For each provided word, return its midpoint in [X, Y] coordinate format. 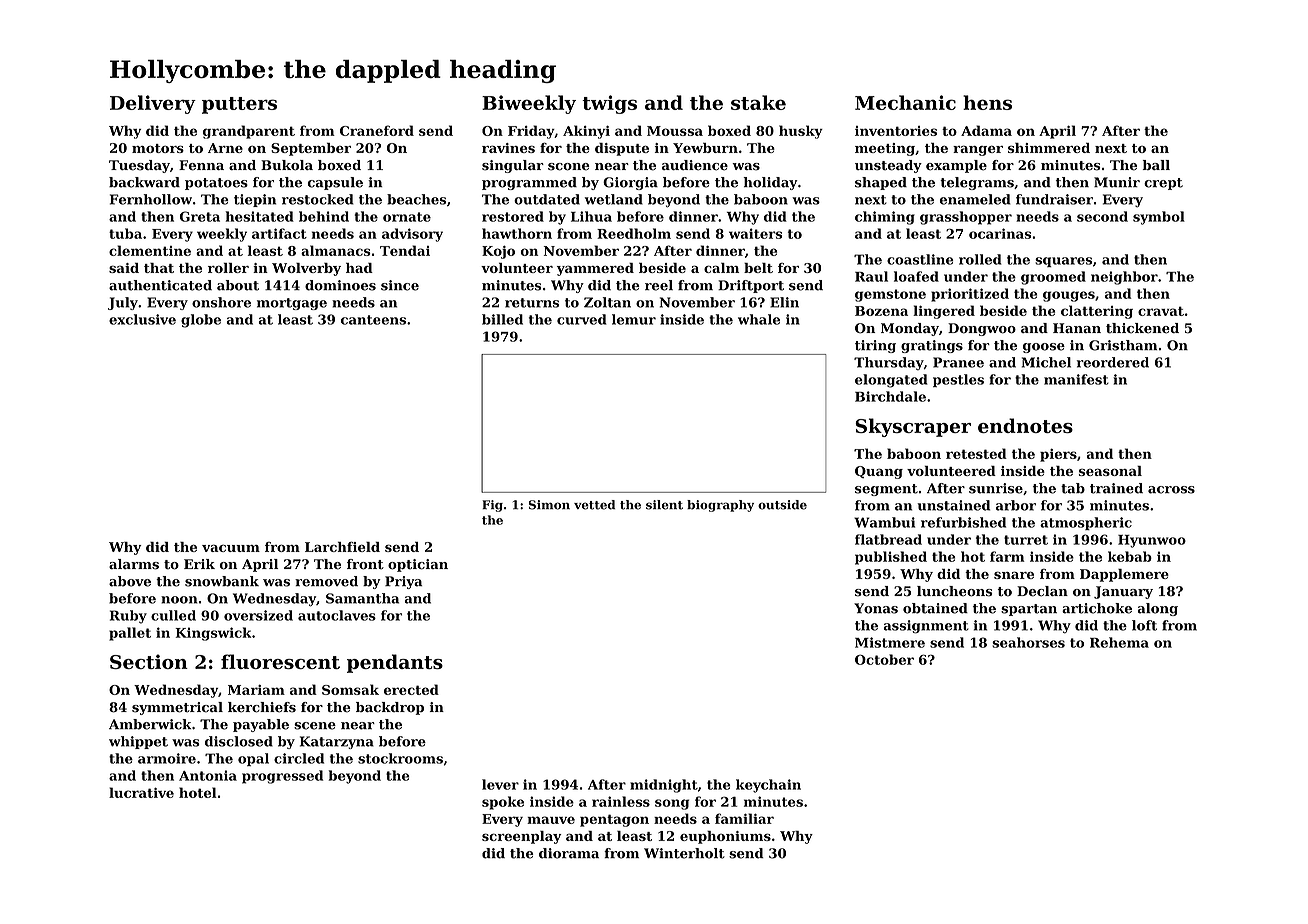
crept [1163, 184]
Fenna [201, 165]
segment [886, 490]
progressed [282, 777]
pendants [395, 663]
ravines [508, 148]
